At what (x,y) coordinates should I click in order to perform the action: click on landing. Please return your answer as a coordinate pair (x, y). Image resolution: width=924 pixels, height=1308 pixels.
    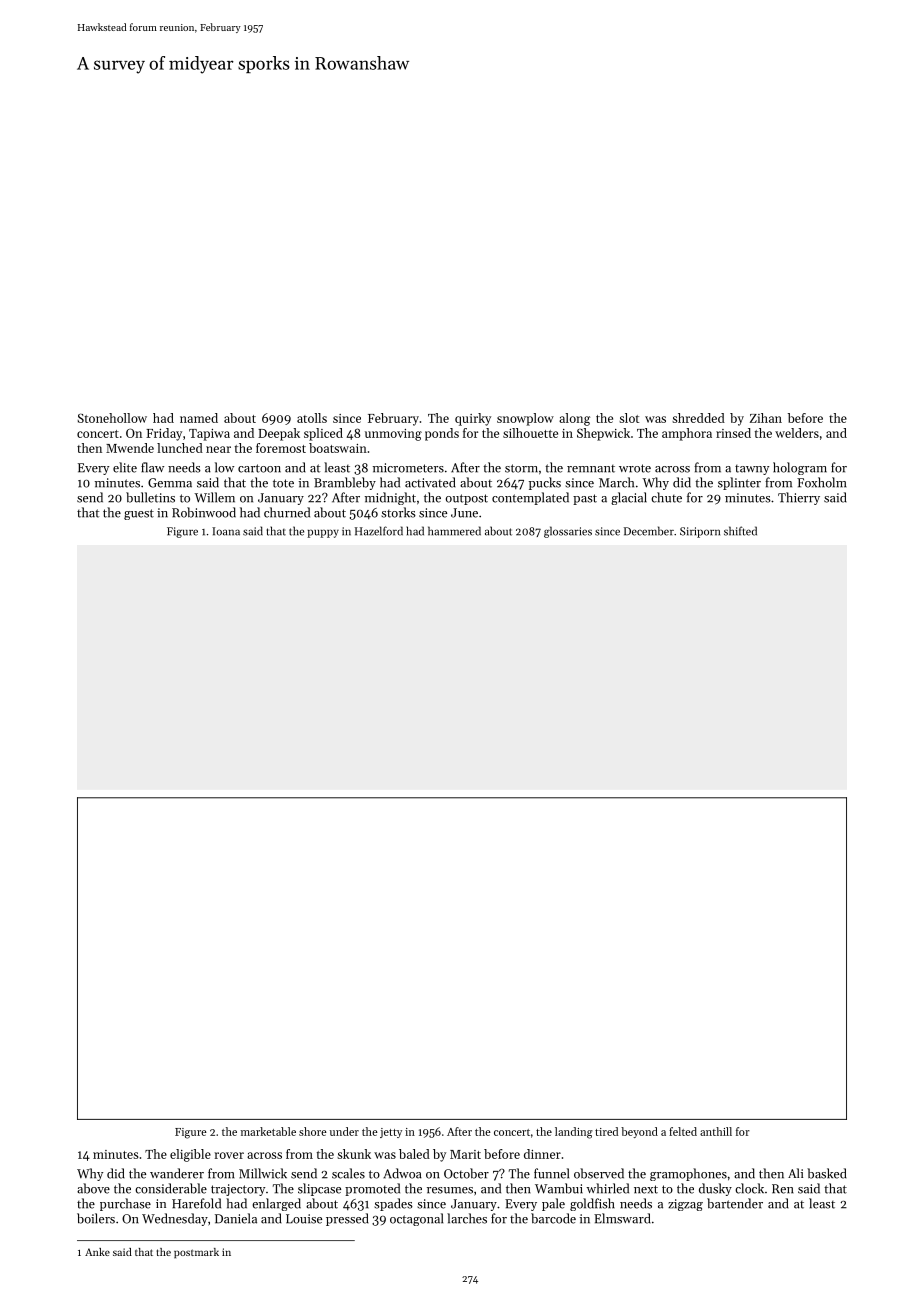
    Looking at the image, I should click on (574, 1133).
